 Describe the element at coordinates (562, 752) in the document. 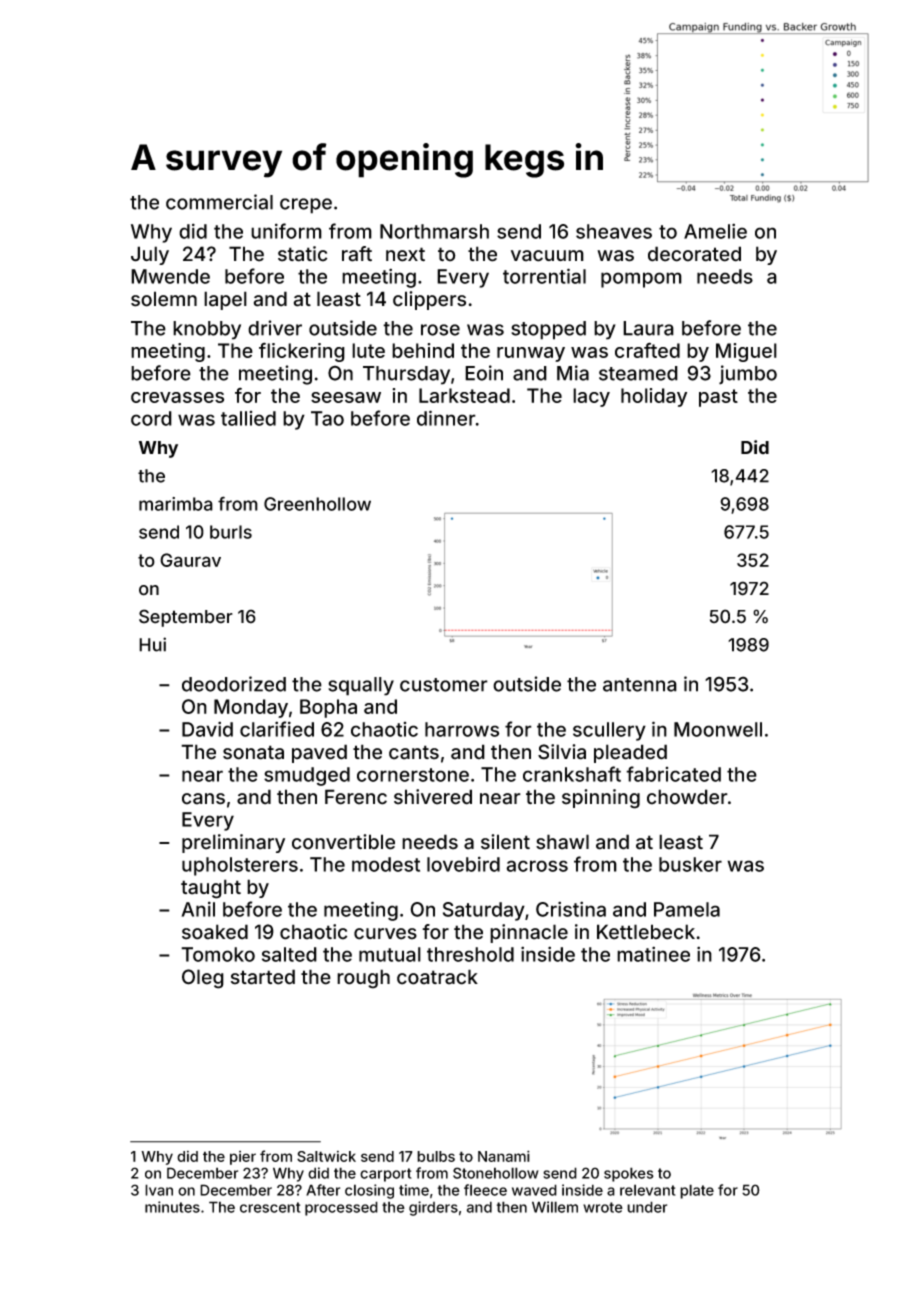

I see `Silvia` at that location.
